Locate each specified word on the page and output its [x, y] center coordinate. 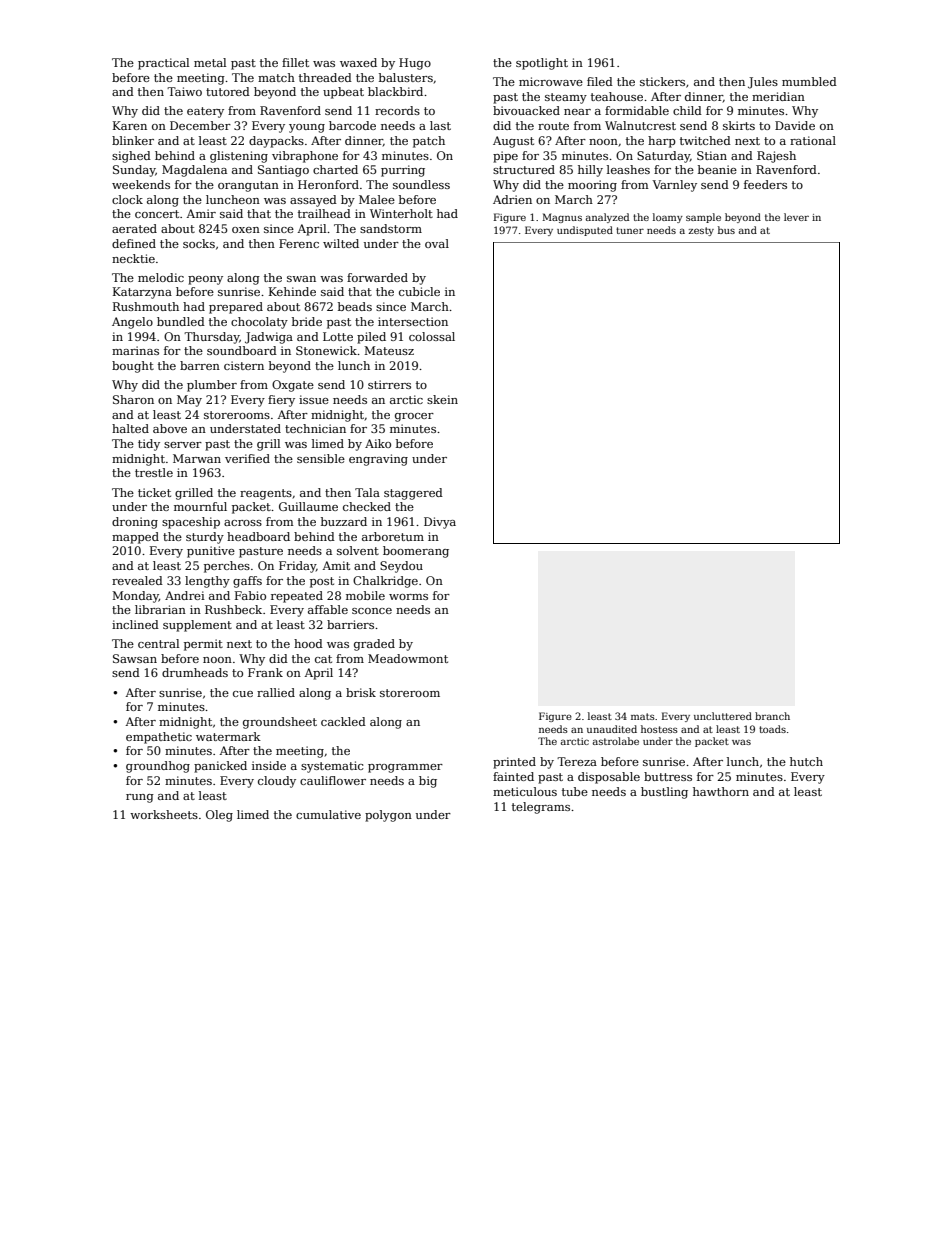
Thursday [212, 338]
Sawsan [135, 658]
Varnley [674, 186]
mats [643, 716]
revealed [137, 580]
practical [163, 64]
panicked [220, 767]
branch [772, 716]
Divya [440, 523]
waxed [358, 62]
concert [157, 214]
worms [408, 597]
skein [442, 399]
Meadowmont [408, 658]
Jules [763, 83]
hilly [590, 171]
